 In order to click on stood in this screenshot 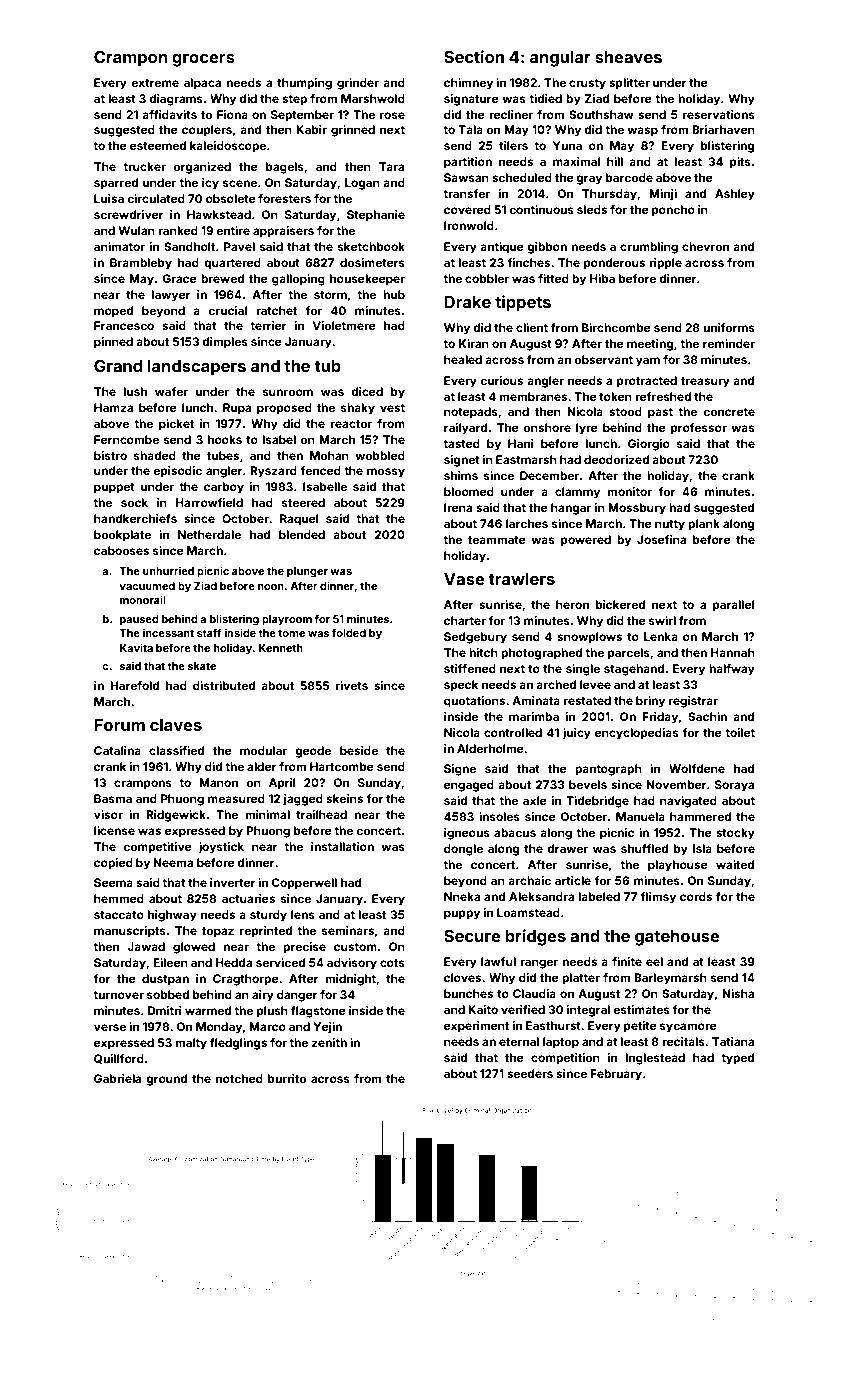, I will do `click(625, 411)`.
